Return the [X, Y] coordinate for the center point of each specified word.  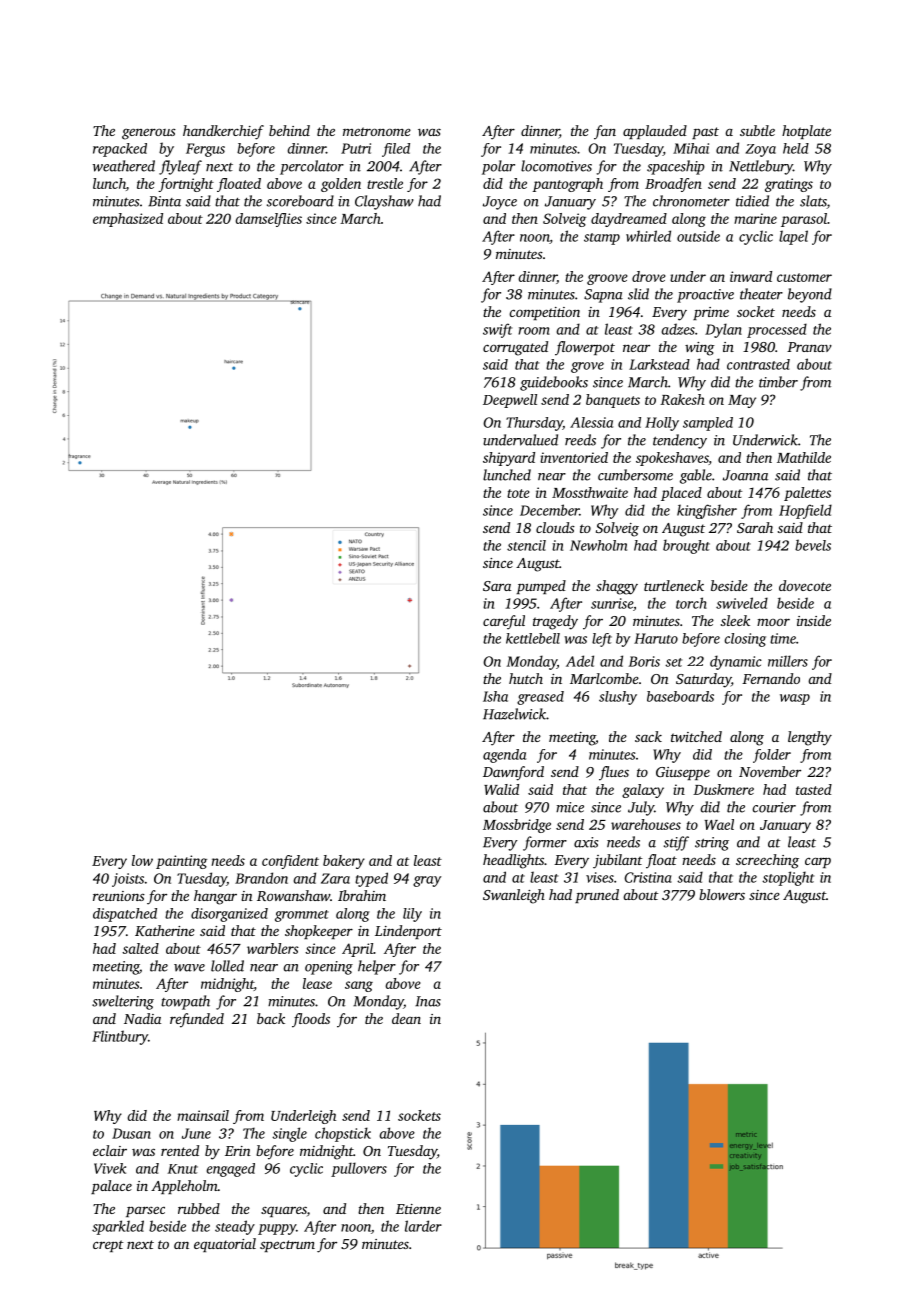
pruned [597, 896]
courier [774, 807]
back [271, 1018]
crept [108, 1246]
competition [544, 313]
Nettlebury [761, 167]
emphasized [128, 220]
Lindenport [408, 932]
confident [290, 862]
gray [427, 881]
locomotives [556, 166]
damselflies [269, 220]
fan [605, 132]
